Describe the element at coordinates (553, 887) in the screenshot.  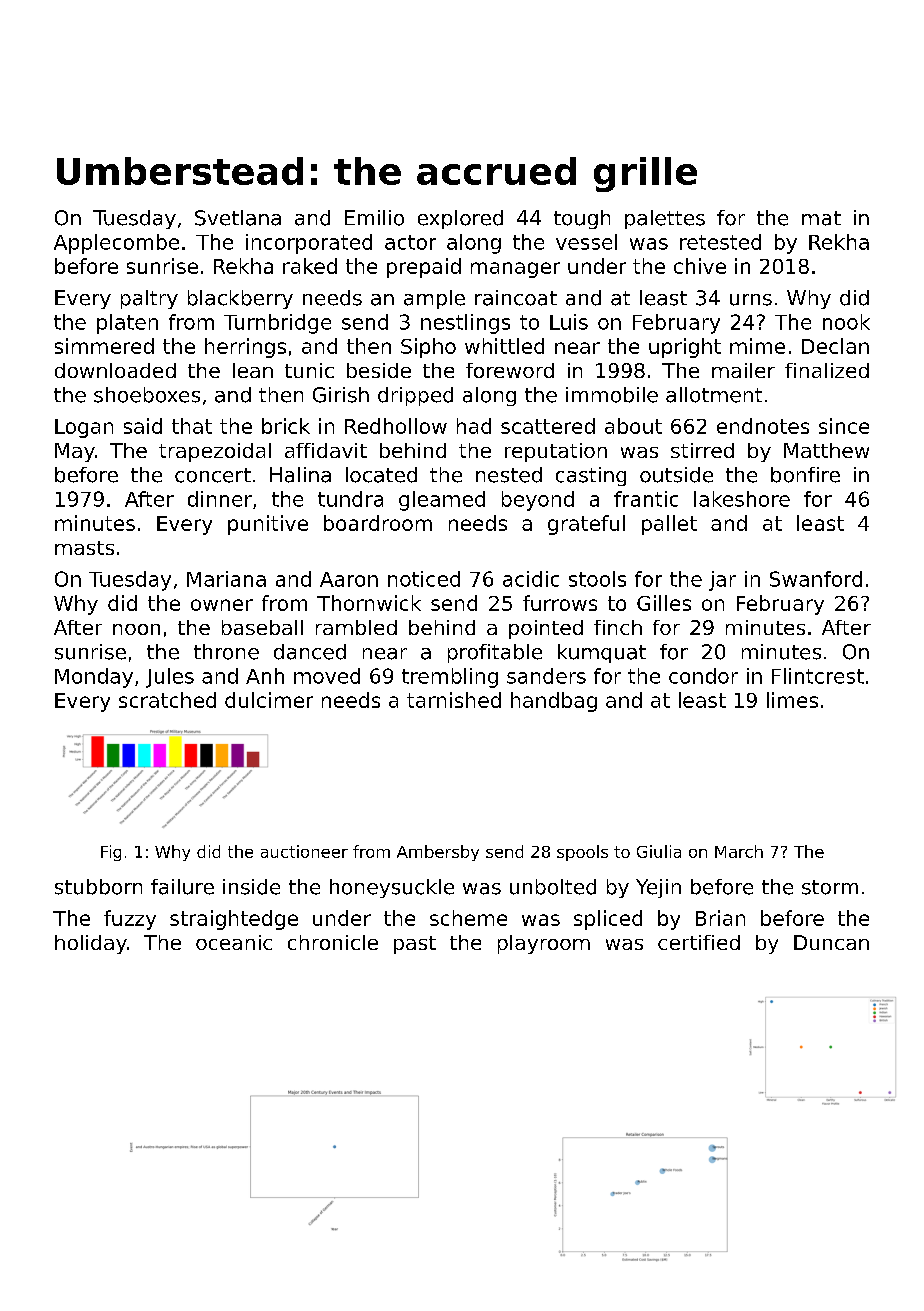
I see `unbolted` at that location.
